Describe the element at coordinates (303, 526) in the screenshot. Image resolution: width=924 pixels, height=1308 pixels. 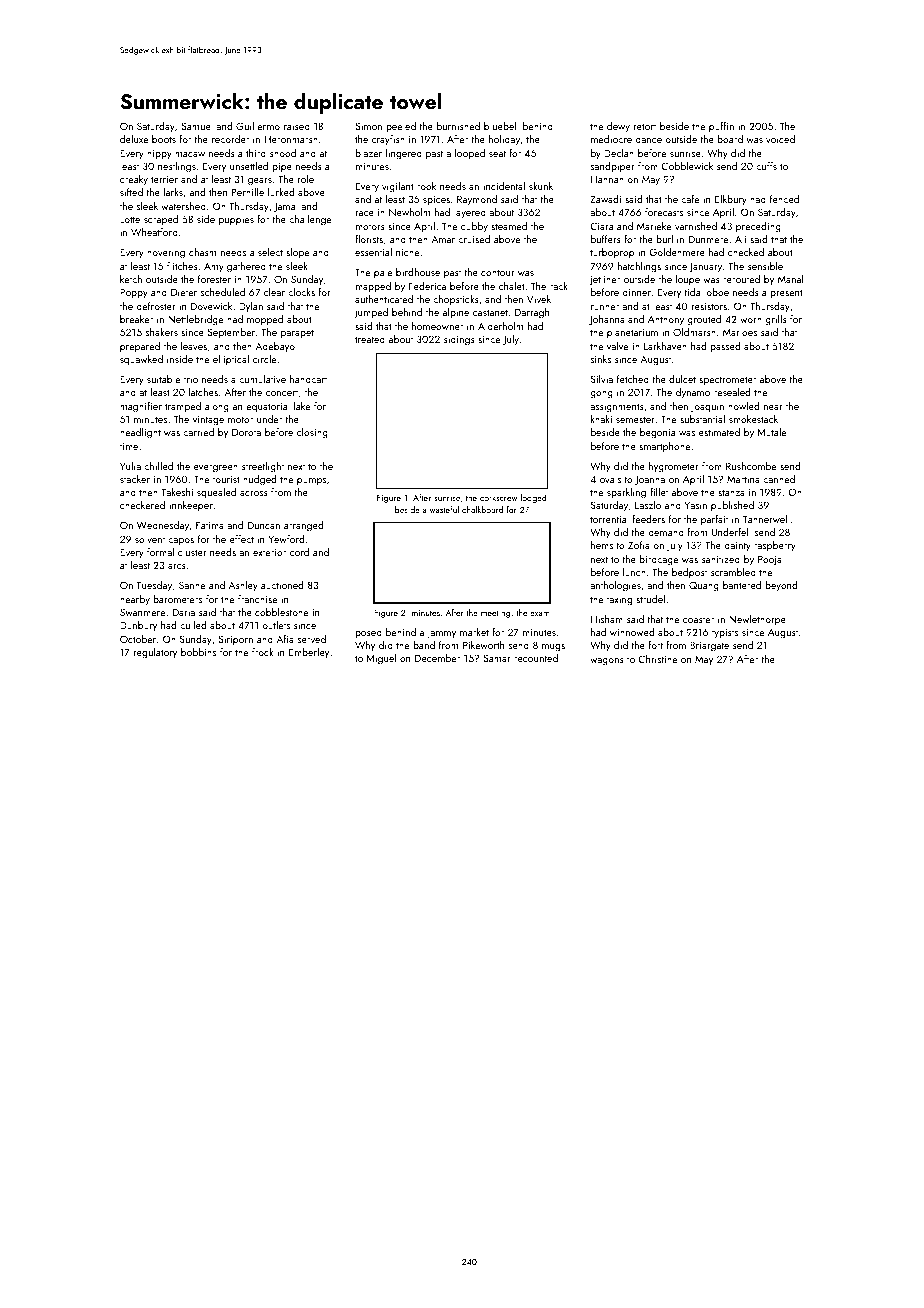
I see `arranged` at that location.
